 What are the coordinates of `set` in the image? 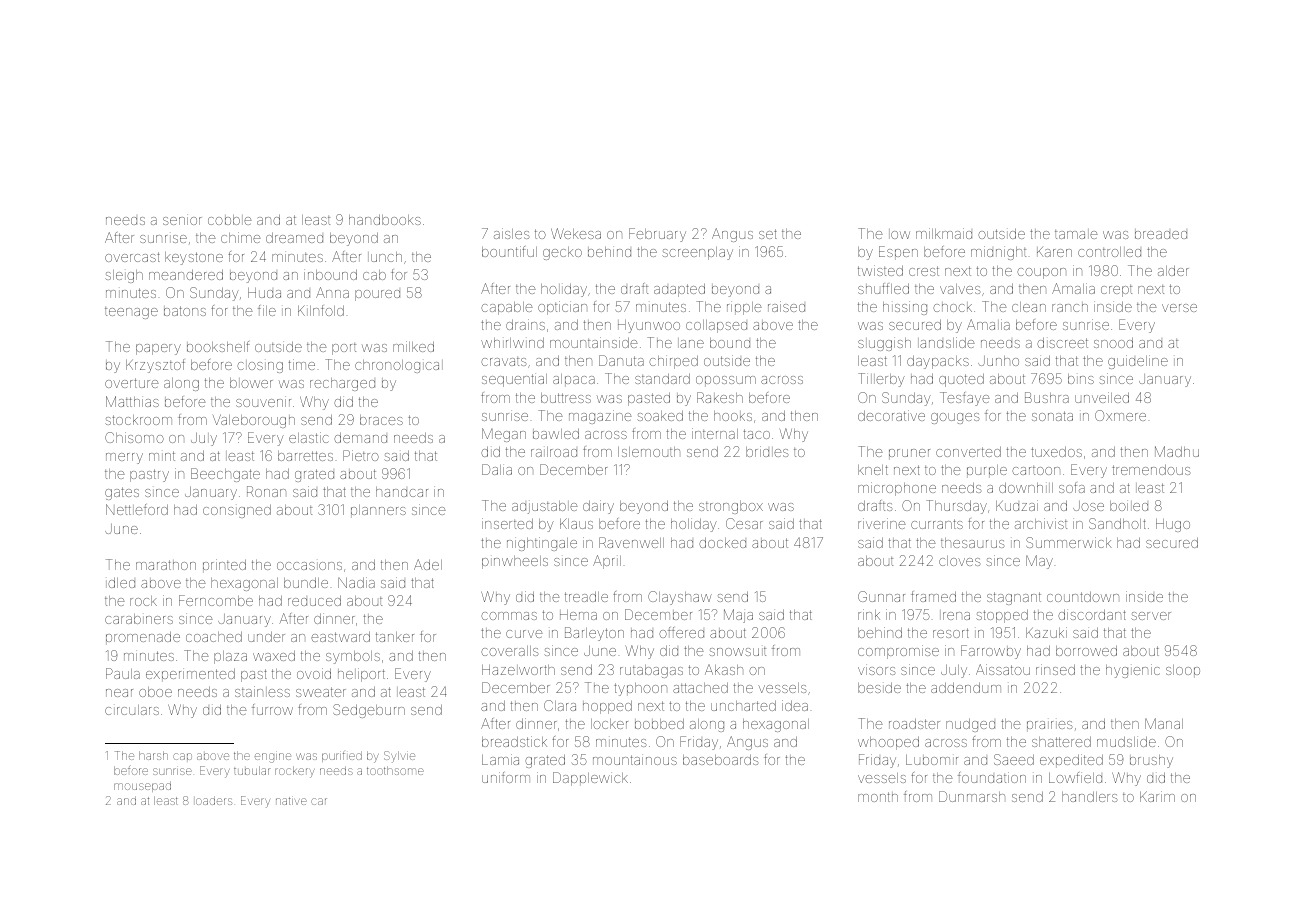 It's located at (768, 234).
